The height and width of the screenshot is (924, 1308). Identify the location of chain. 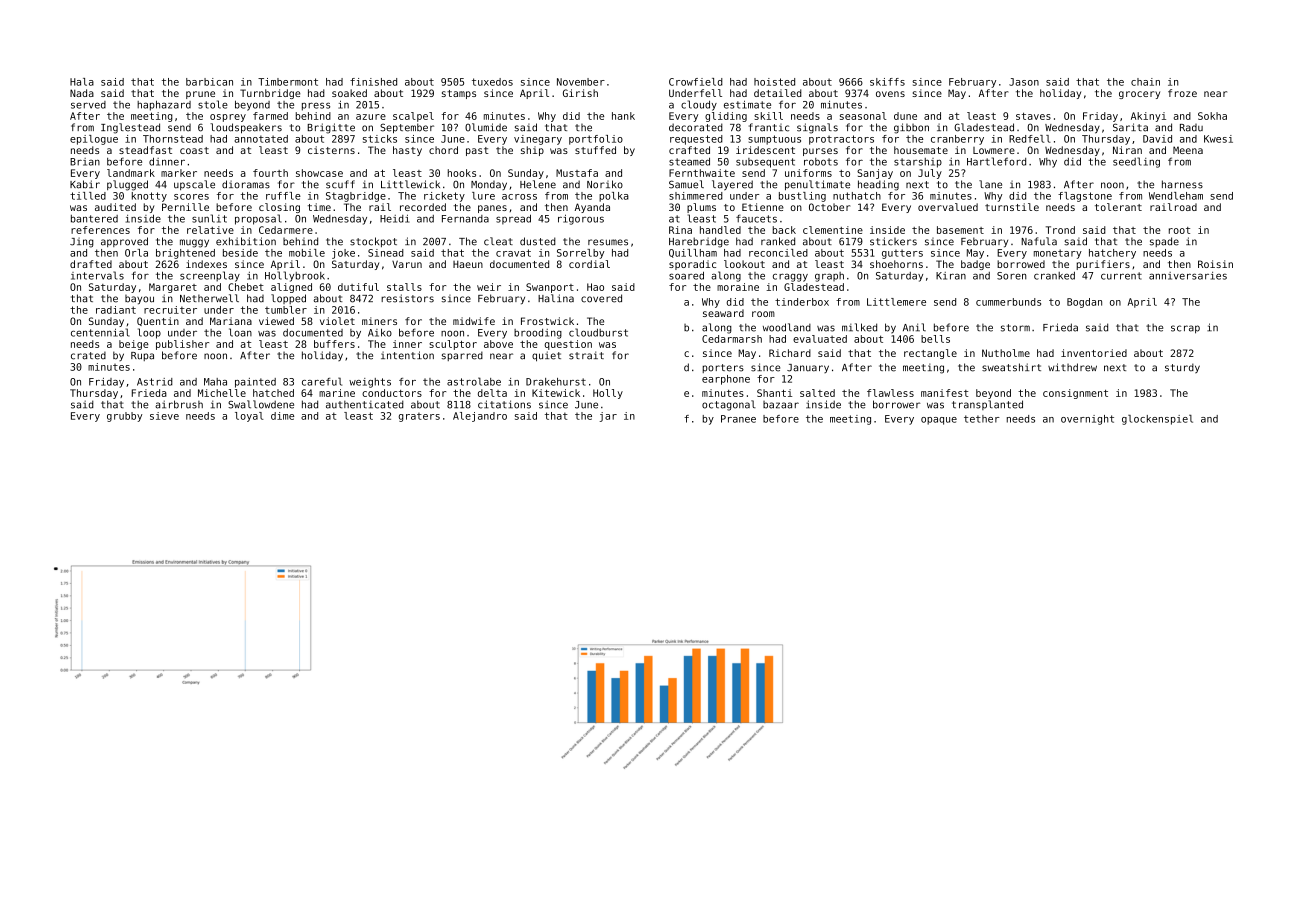
(1145, 82).
